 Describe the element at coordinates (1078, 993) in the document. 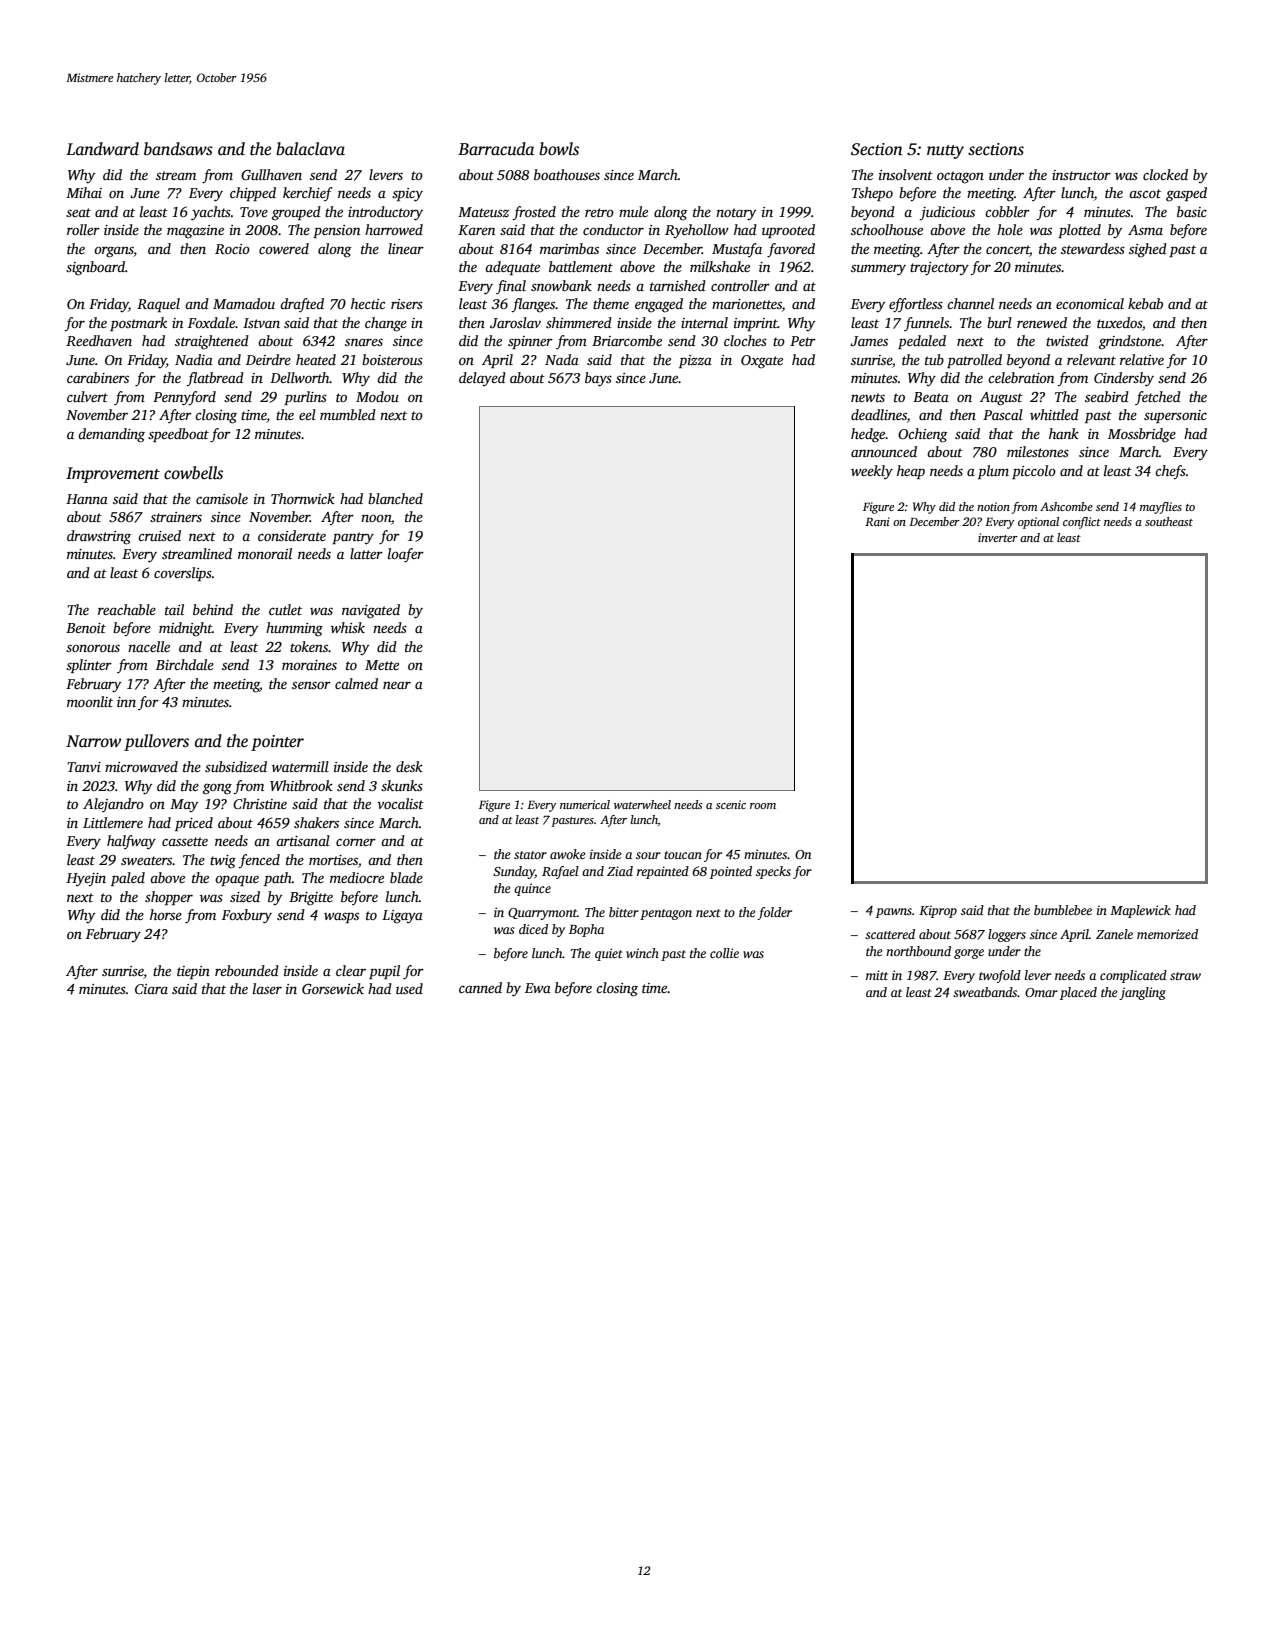

I see `placed` at that location.
